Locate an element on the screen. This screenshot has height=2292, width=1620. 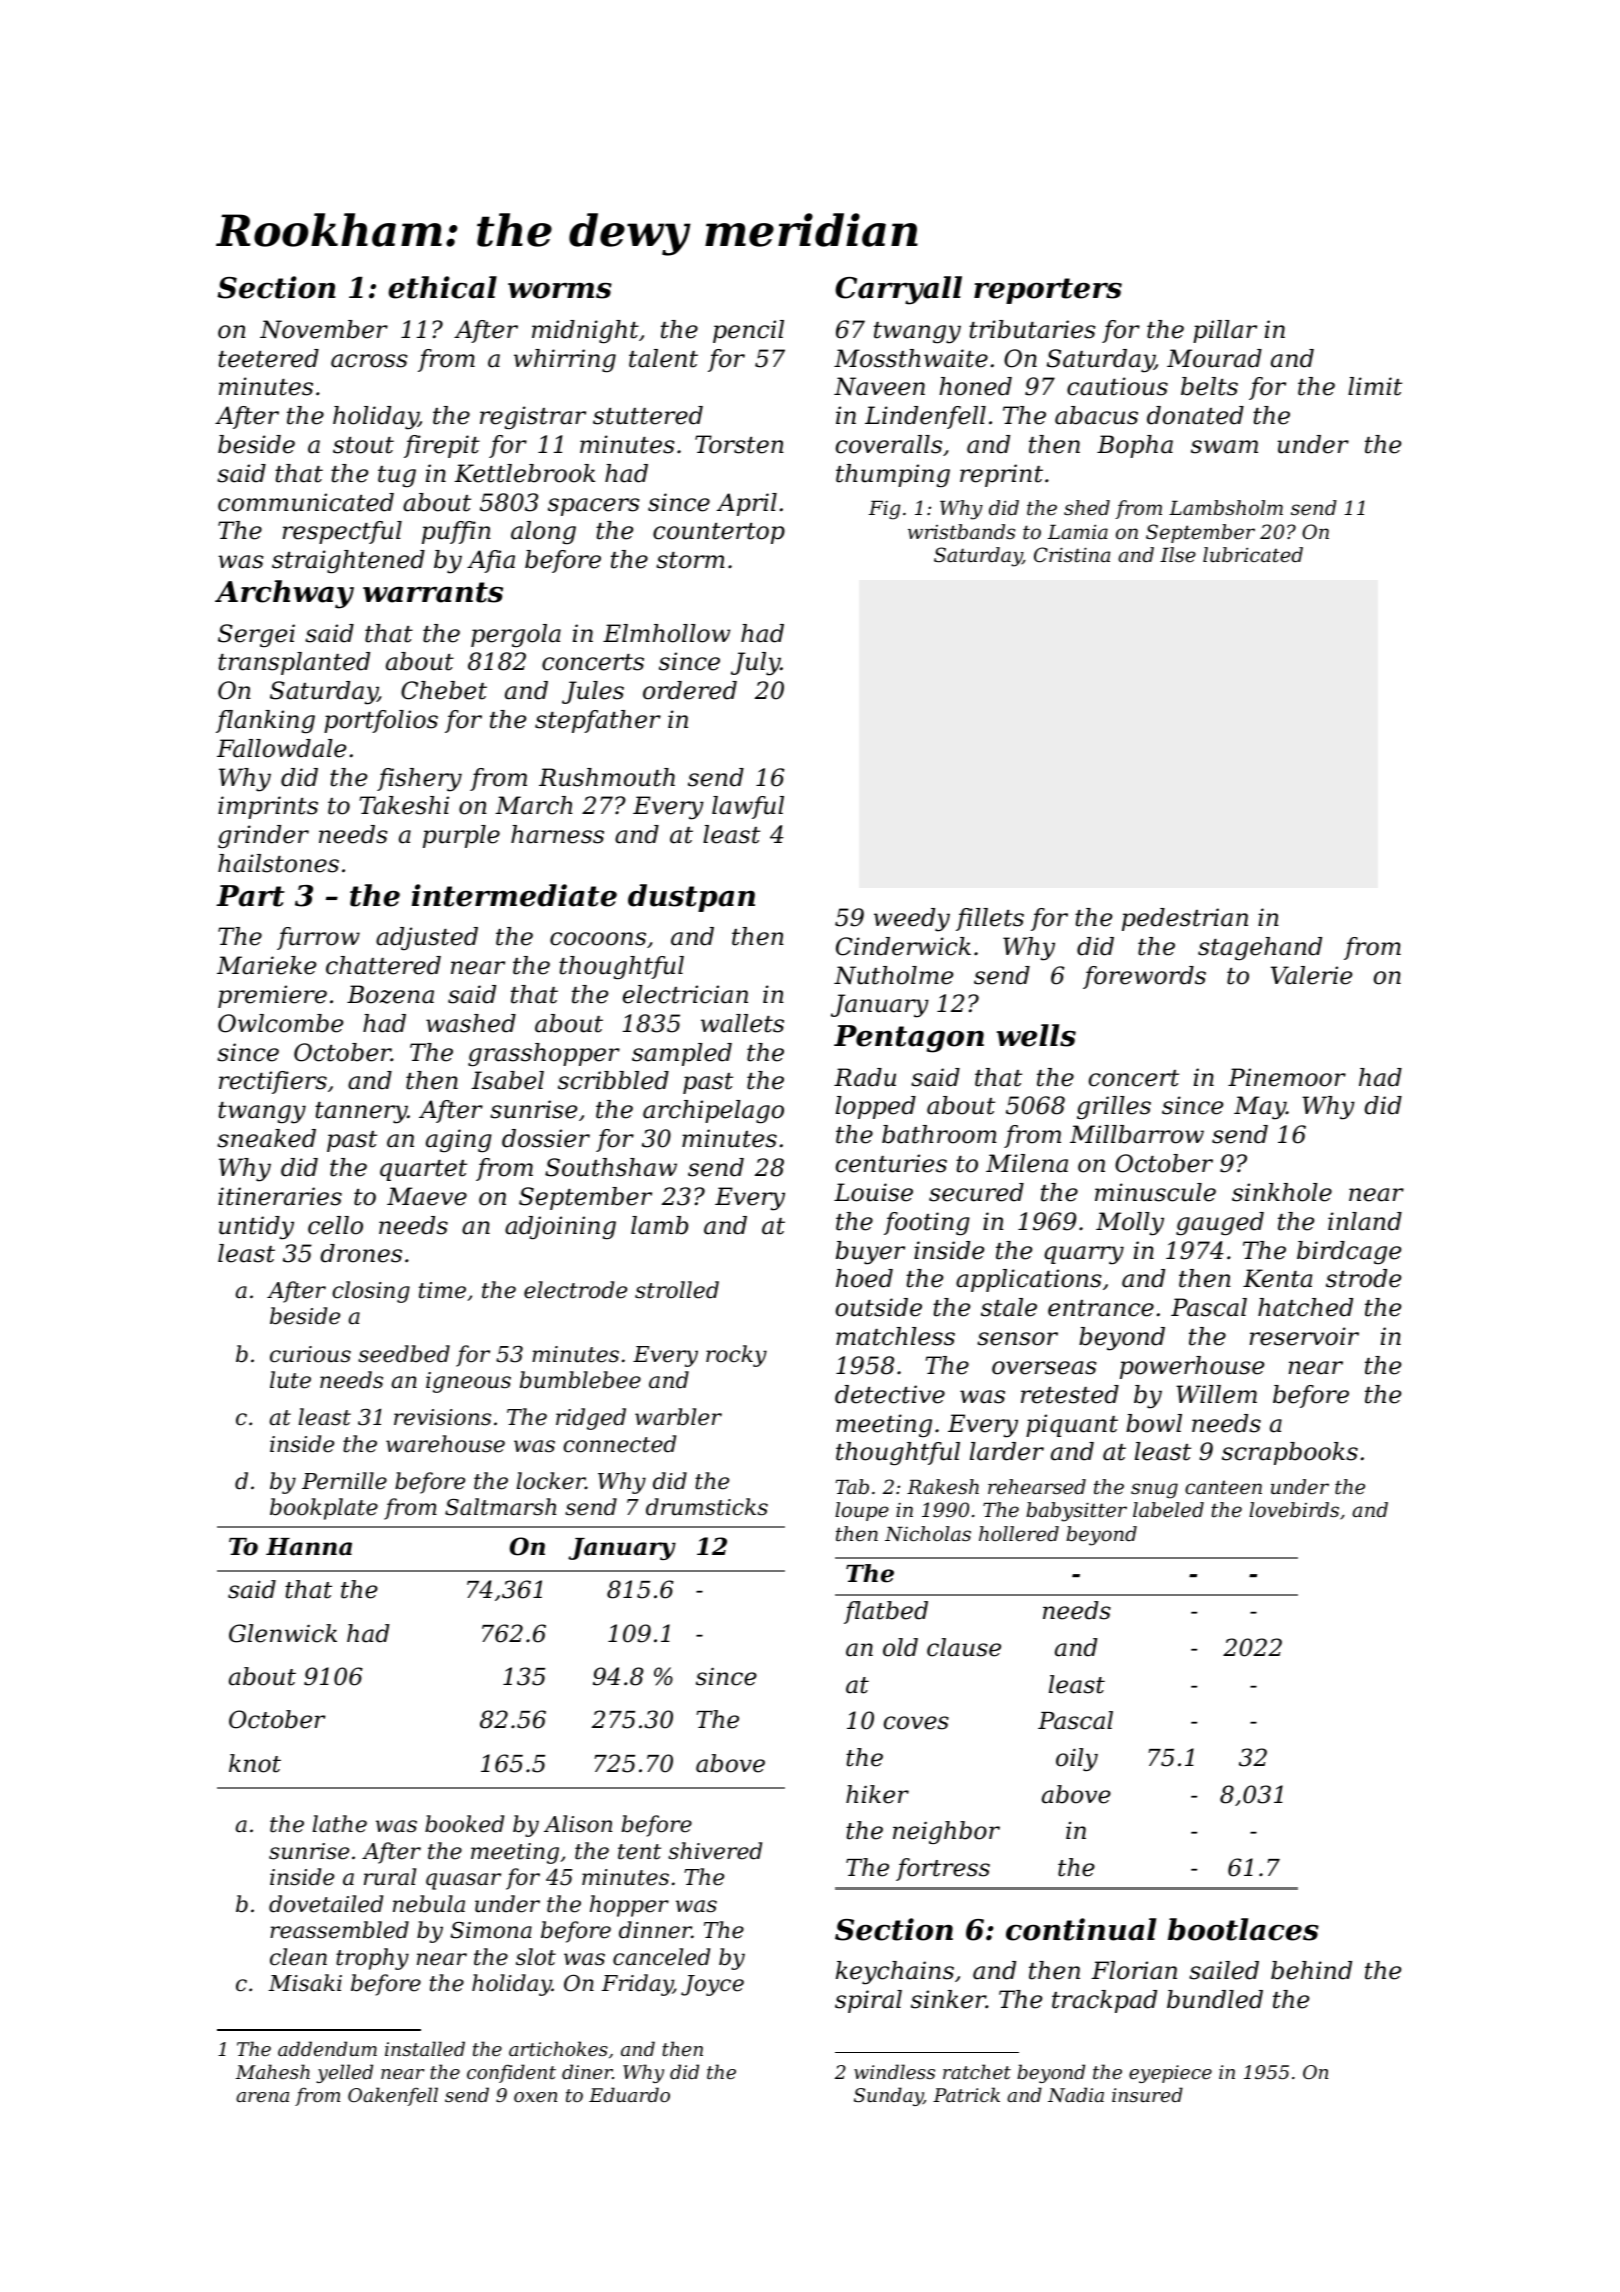
time is located at coordinates (442, 1290).
